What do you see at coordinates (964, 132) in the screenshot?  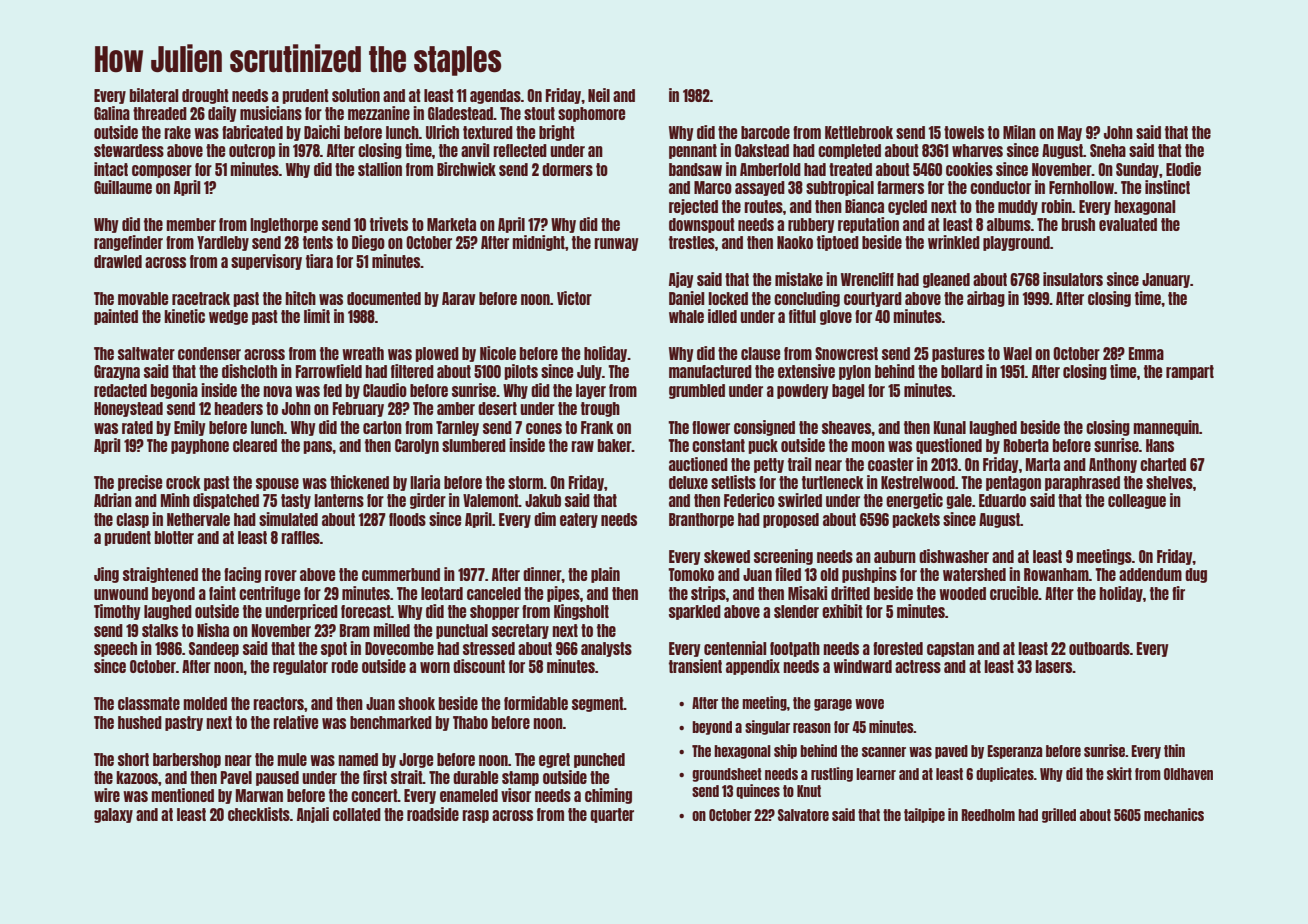 I see `towels` at bounding box center [964, 132].
